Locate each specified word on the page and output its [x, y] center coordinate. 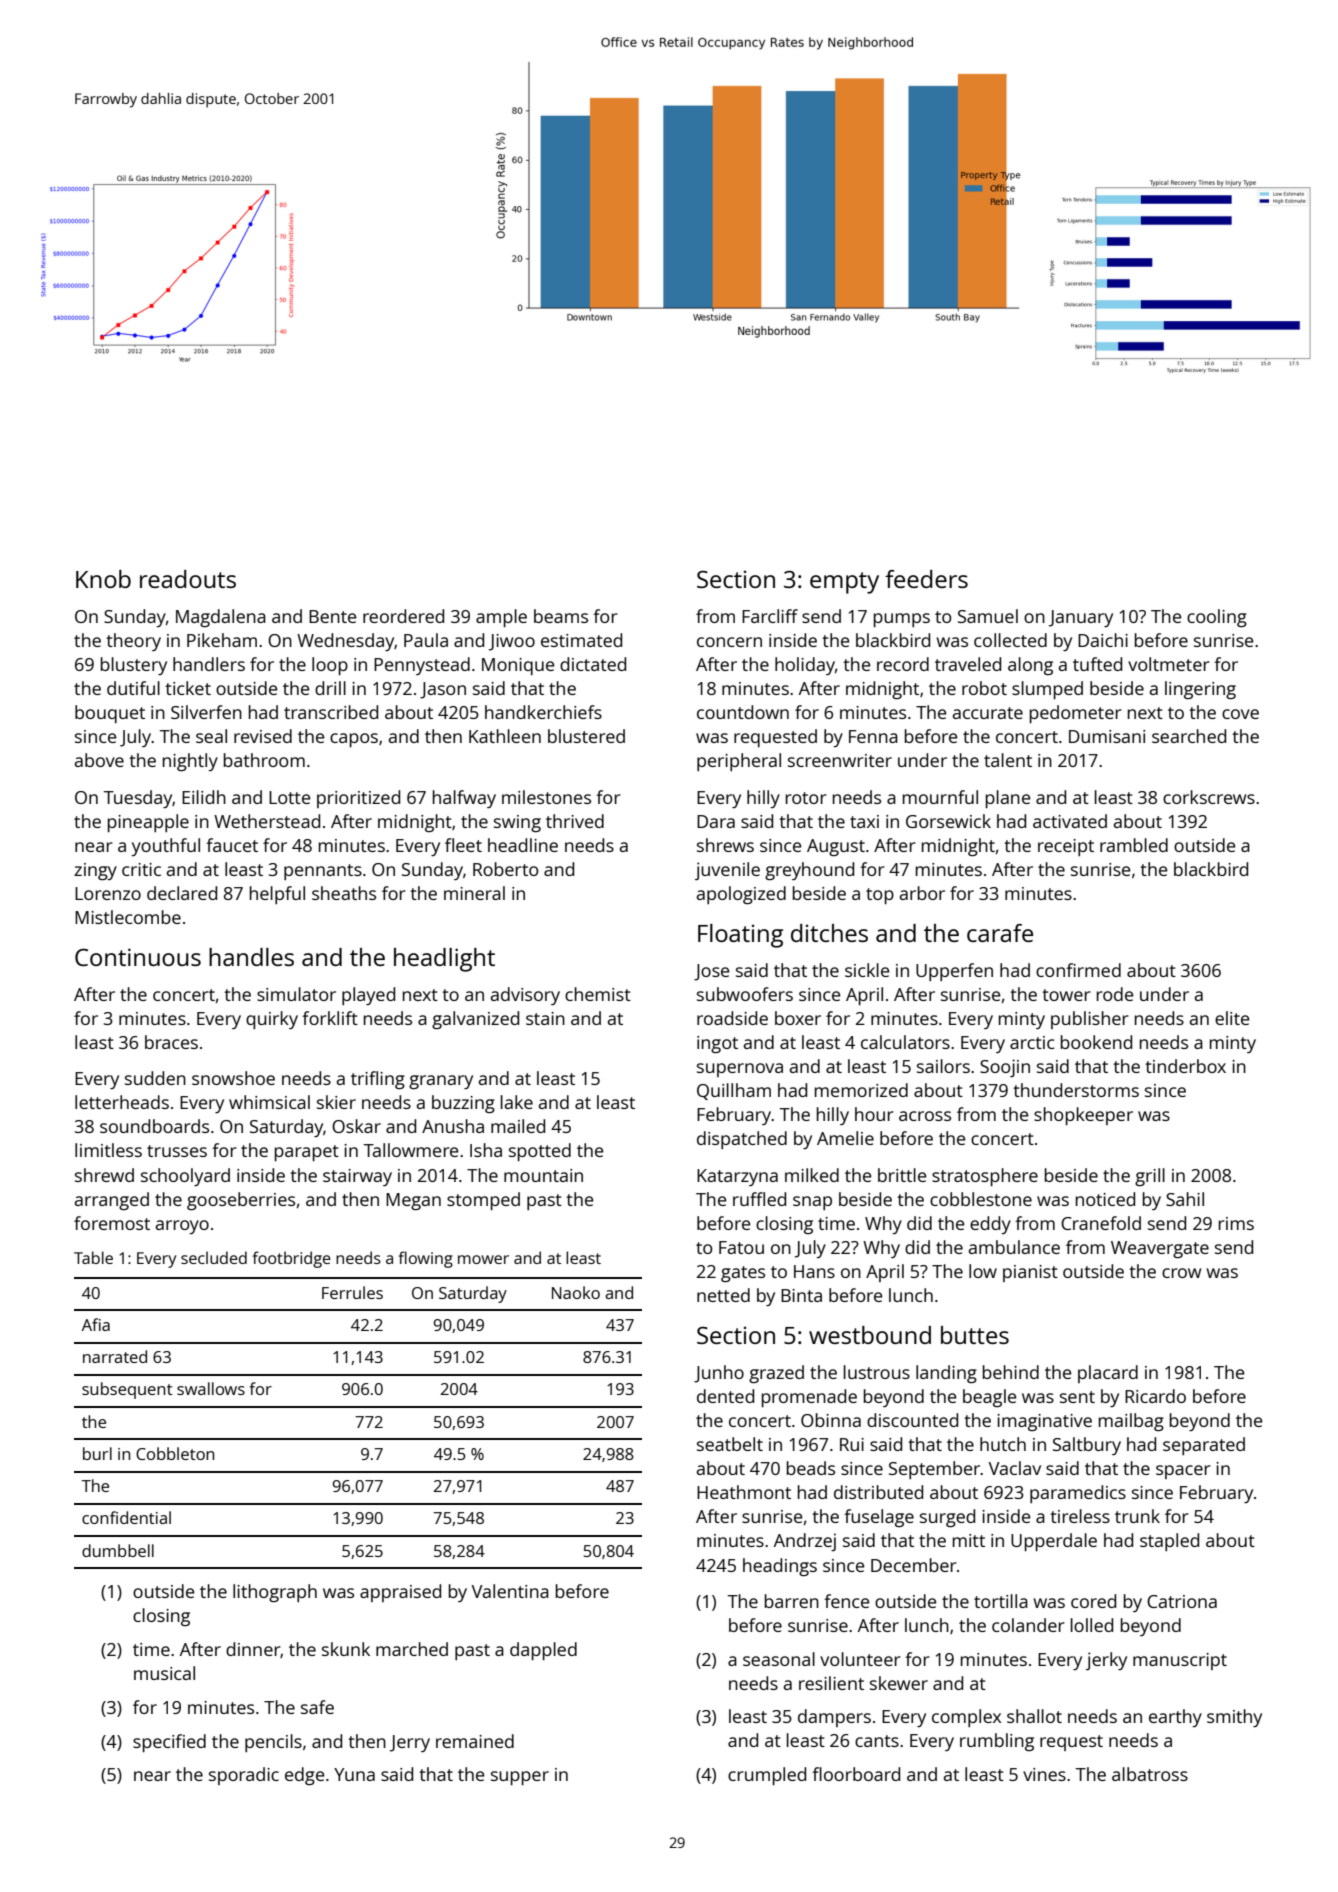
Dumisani [1107, 736]
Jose [711, 972]
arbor [922, 893]
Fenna [873, 736]
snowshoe [233, 1078]
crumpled [767, 1776]
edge [304, 1776]
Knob [103, 579]
